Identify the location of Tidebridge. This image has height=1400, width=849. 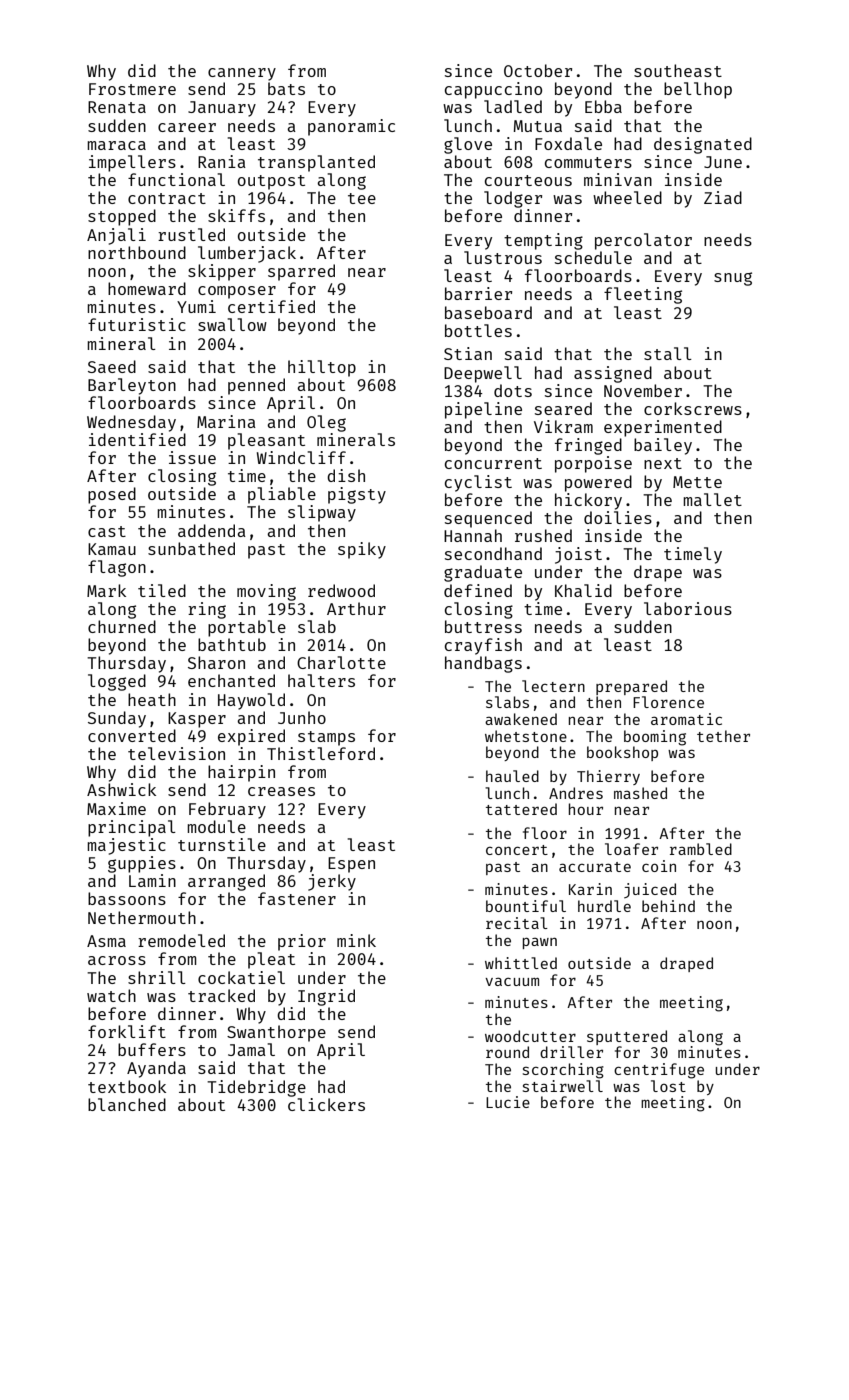
(256, 1088).
